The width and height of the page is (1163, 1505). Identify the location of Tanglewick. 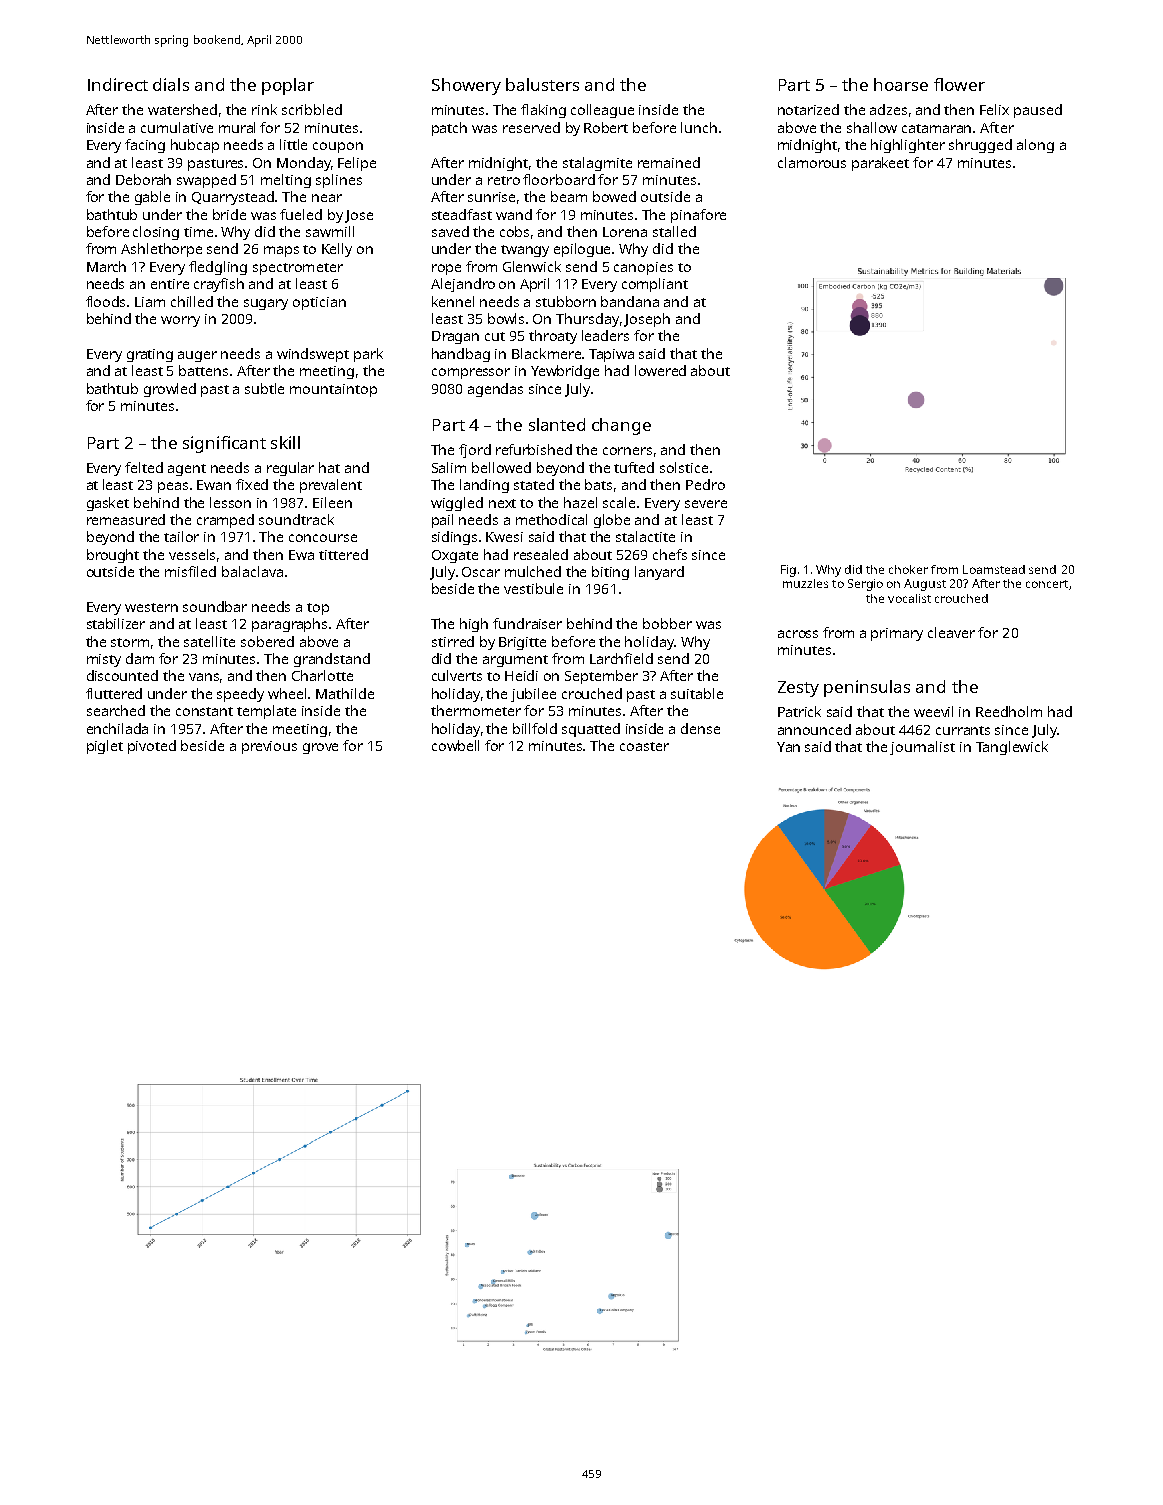
(1012, 748).
